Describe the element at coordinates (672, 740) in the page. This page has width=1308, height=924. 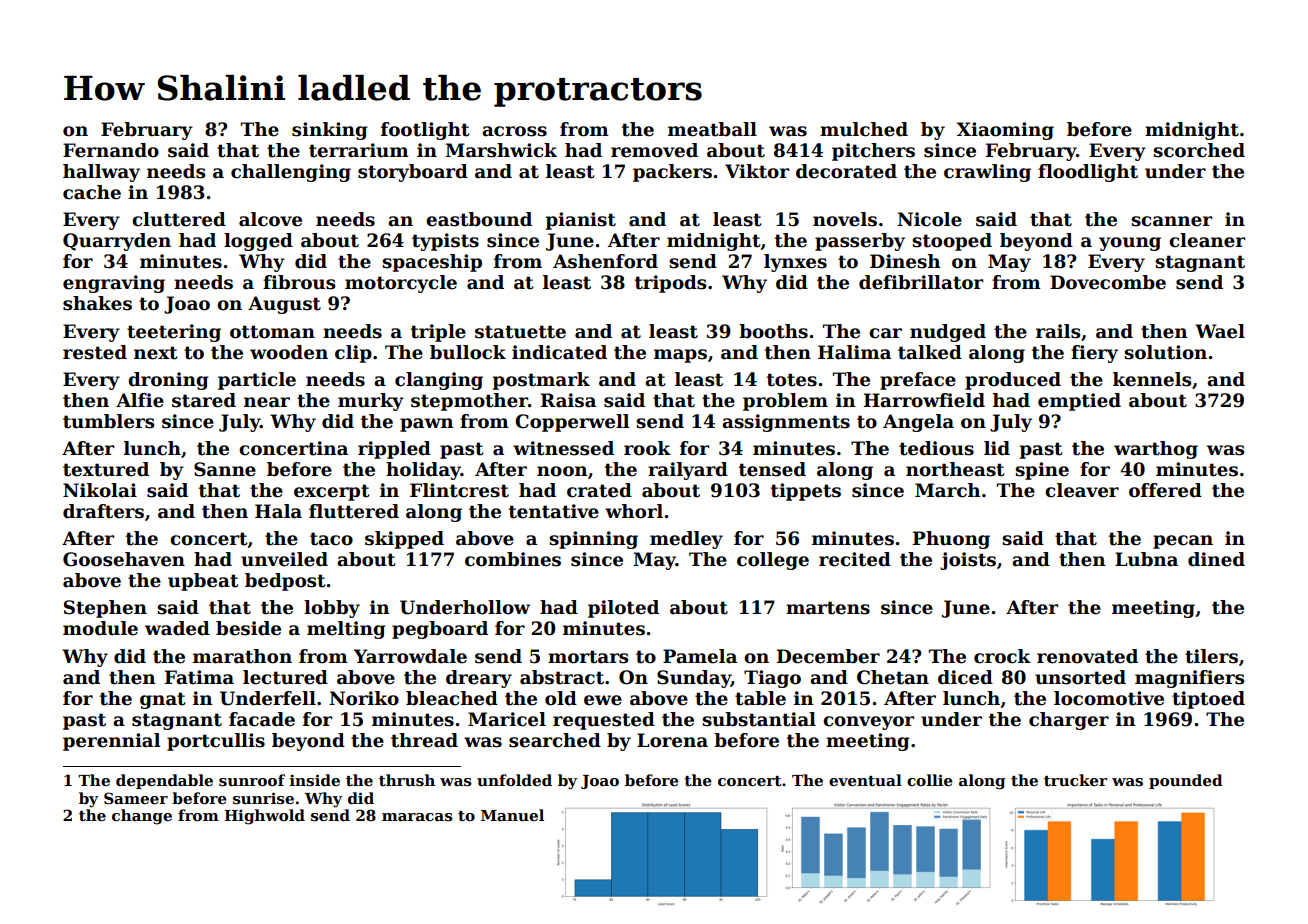
I see `Lorena` at that location.
